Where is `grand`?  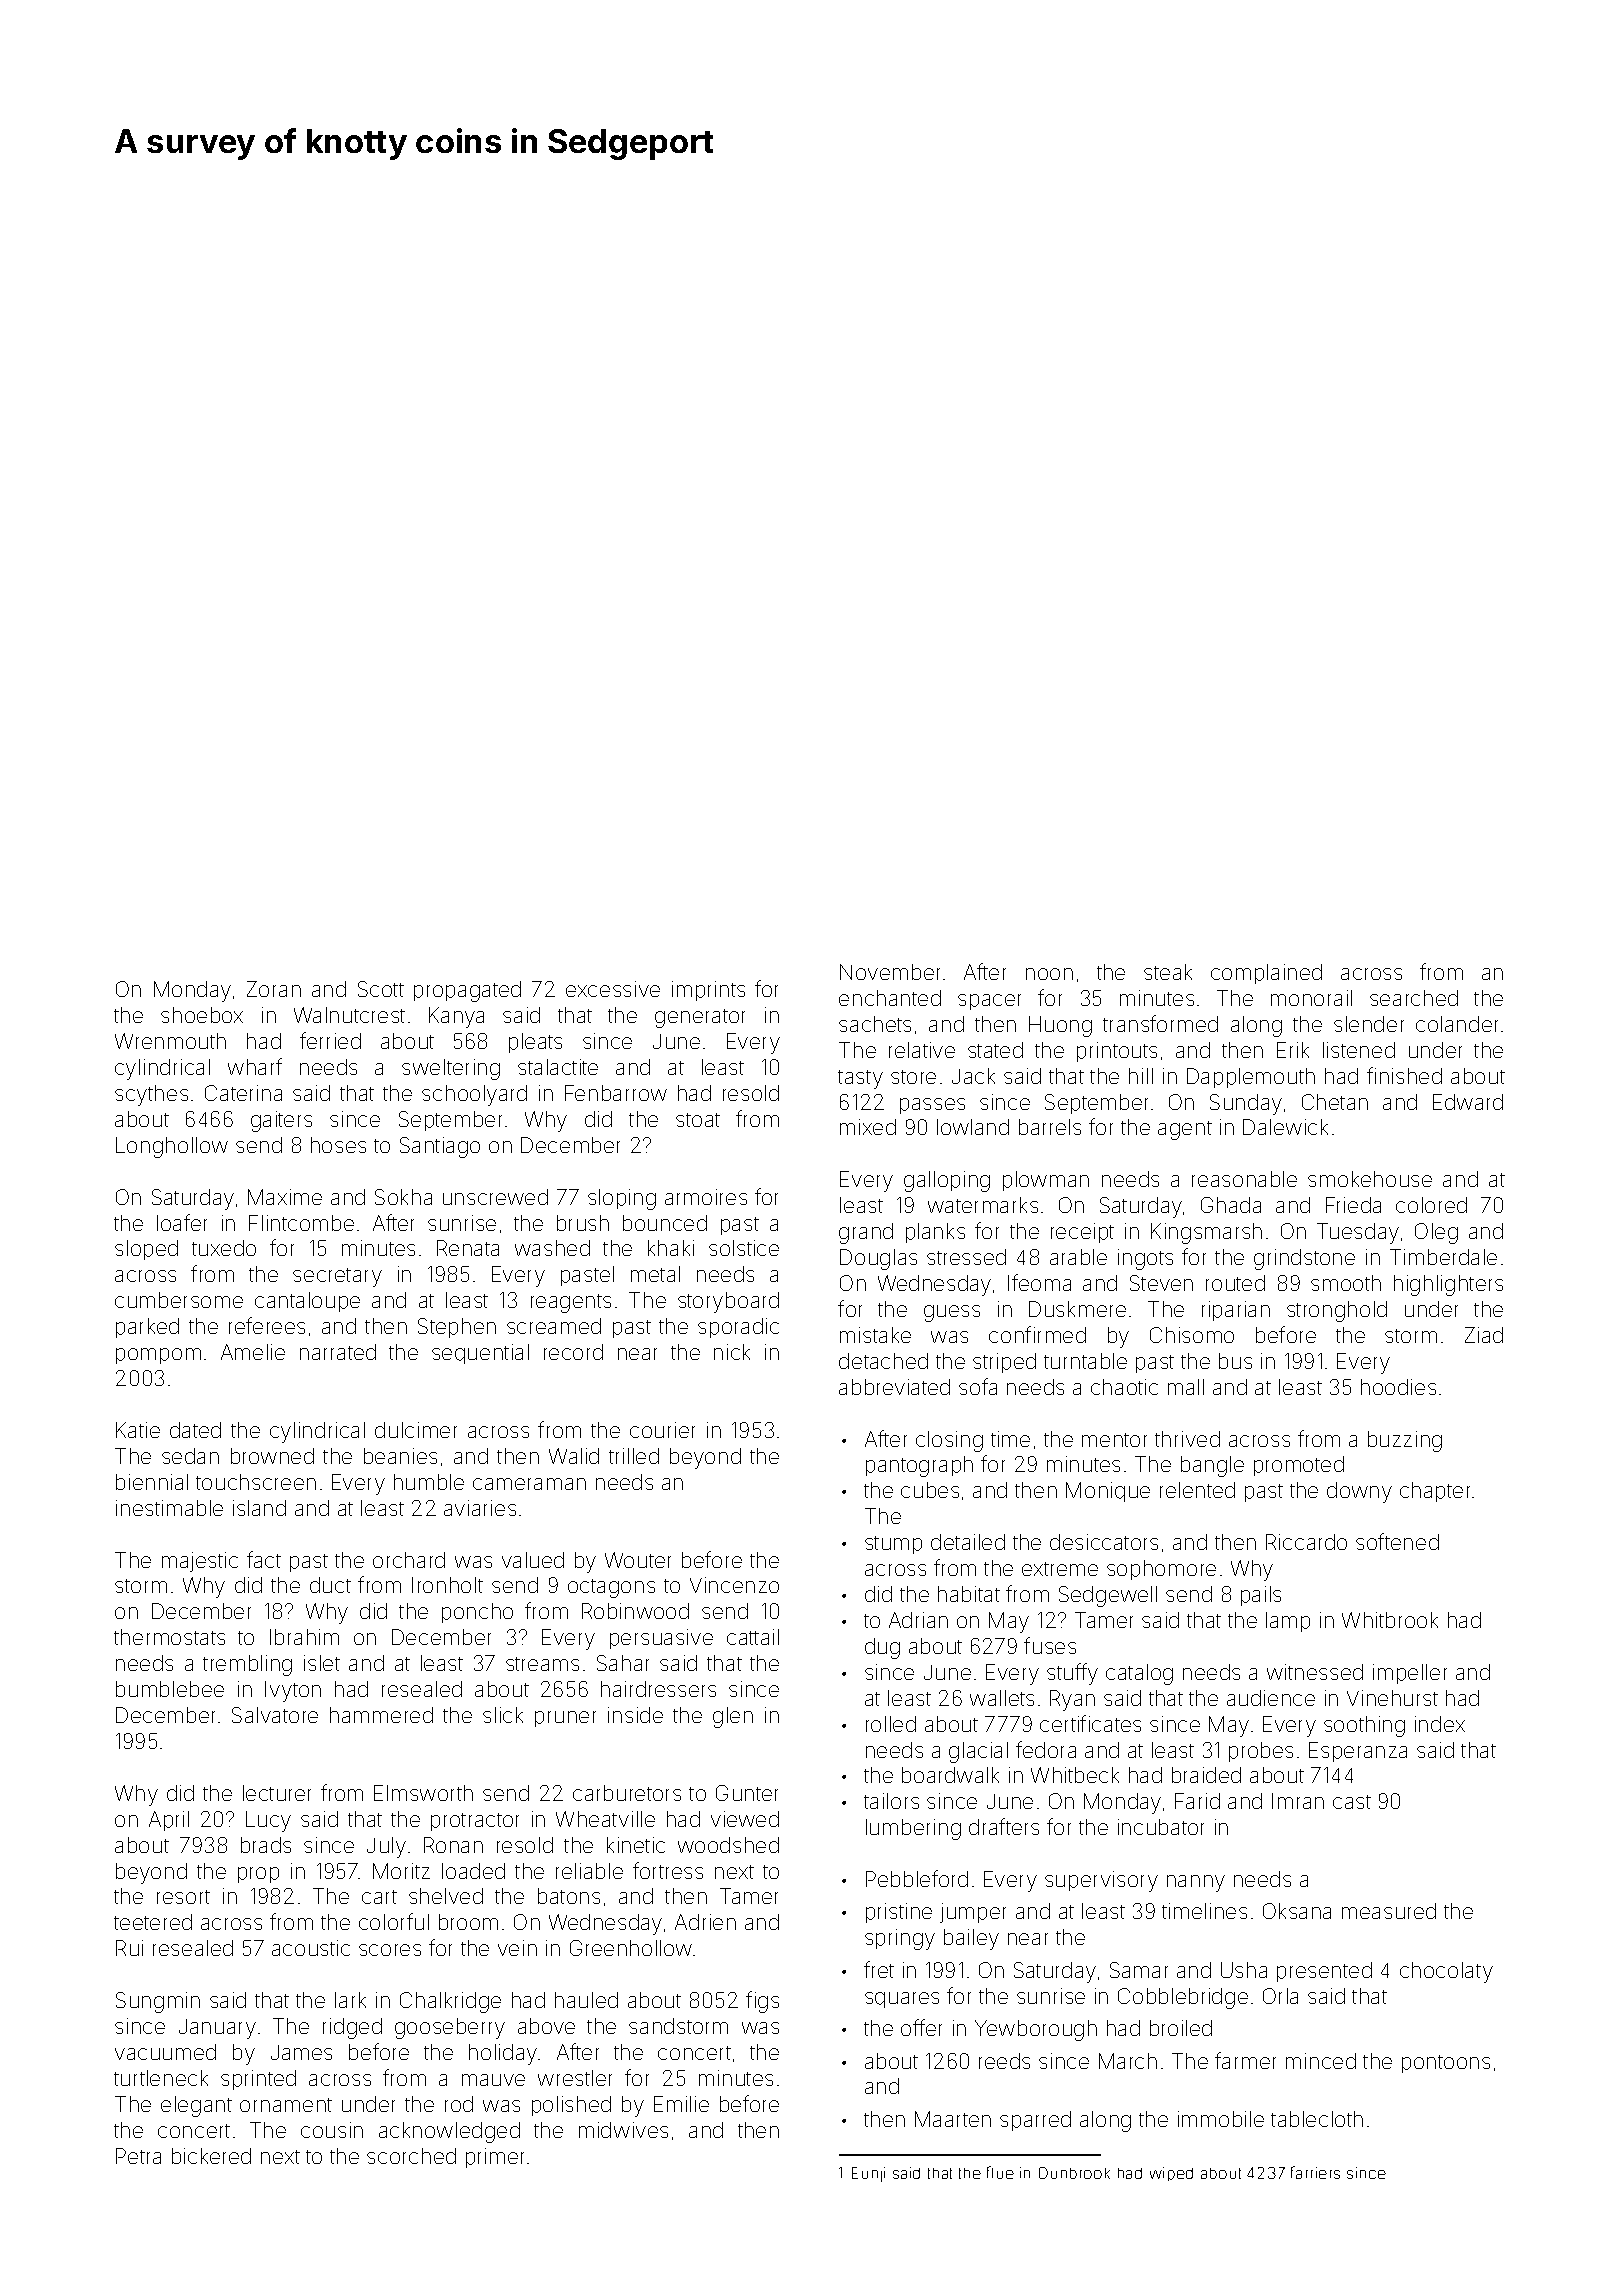 grand is located at coordinates (866, 1233).
